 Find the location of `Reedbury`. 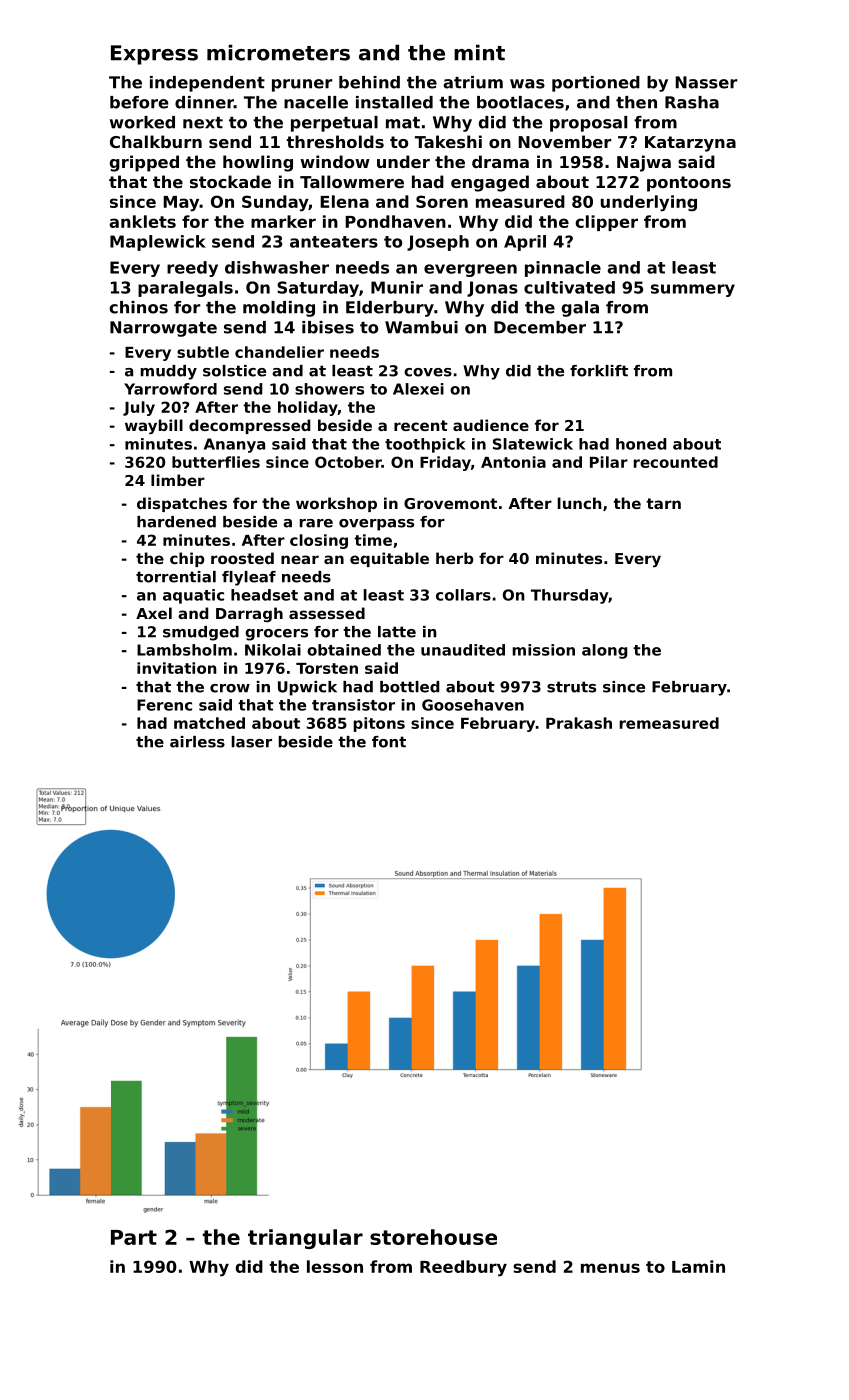

Reedbury is located at coordinates (463, 1268).
